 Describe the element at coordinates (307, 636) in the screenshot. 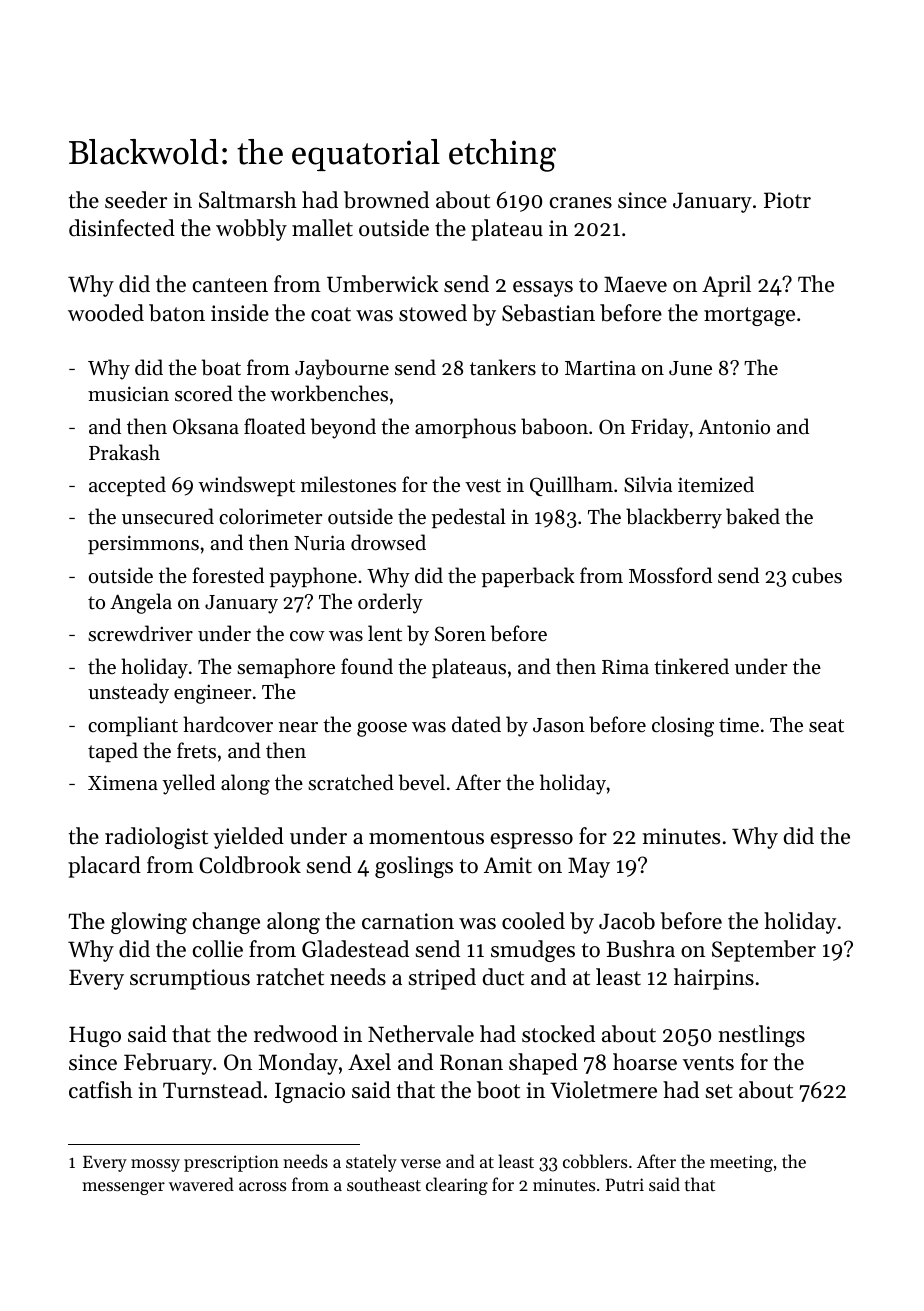

I see `cow` at that location.
